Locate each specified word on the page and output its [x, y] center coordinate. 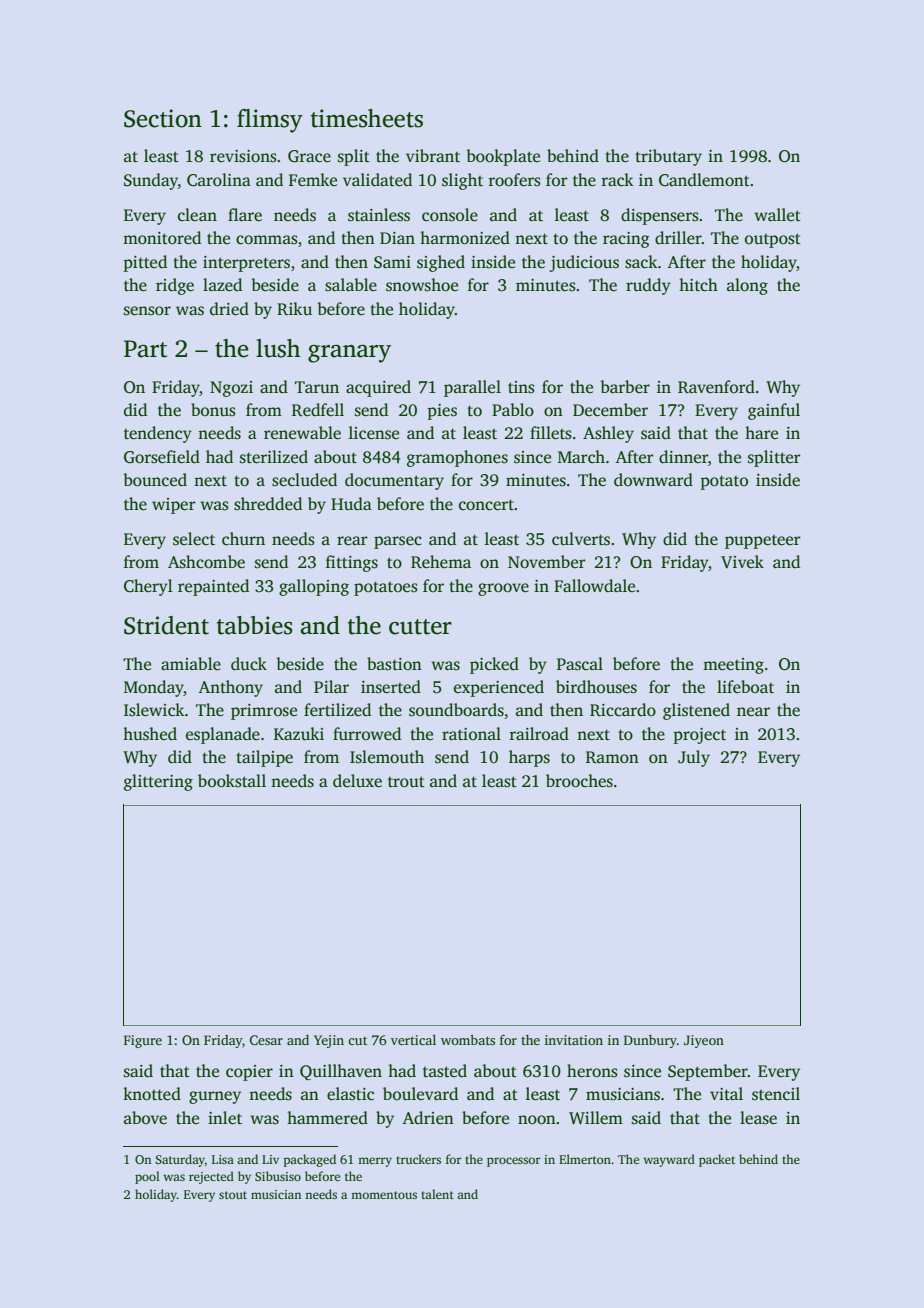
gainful [774, 411]
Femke [313, 180]
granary [349, 354]
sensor [147, 311]
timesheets [367, 118]
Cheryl [148, 587]
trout [406, 782]
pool [147, 1177]
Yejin [329, 1041]
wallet [777, 214]
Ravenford [716, 387]
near [753, 711]
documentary [394, 481]
